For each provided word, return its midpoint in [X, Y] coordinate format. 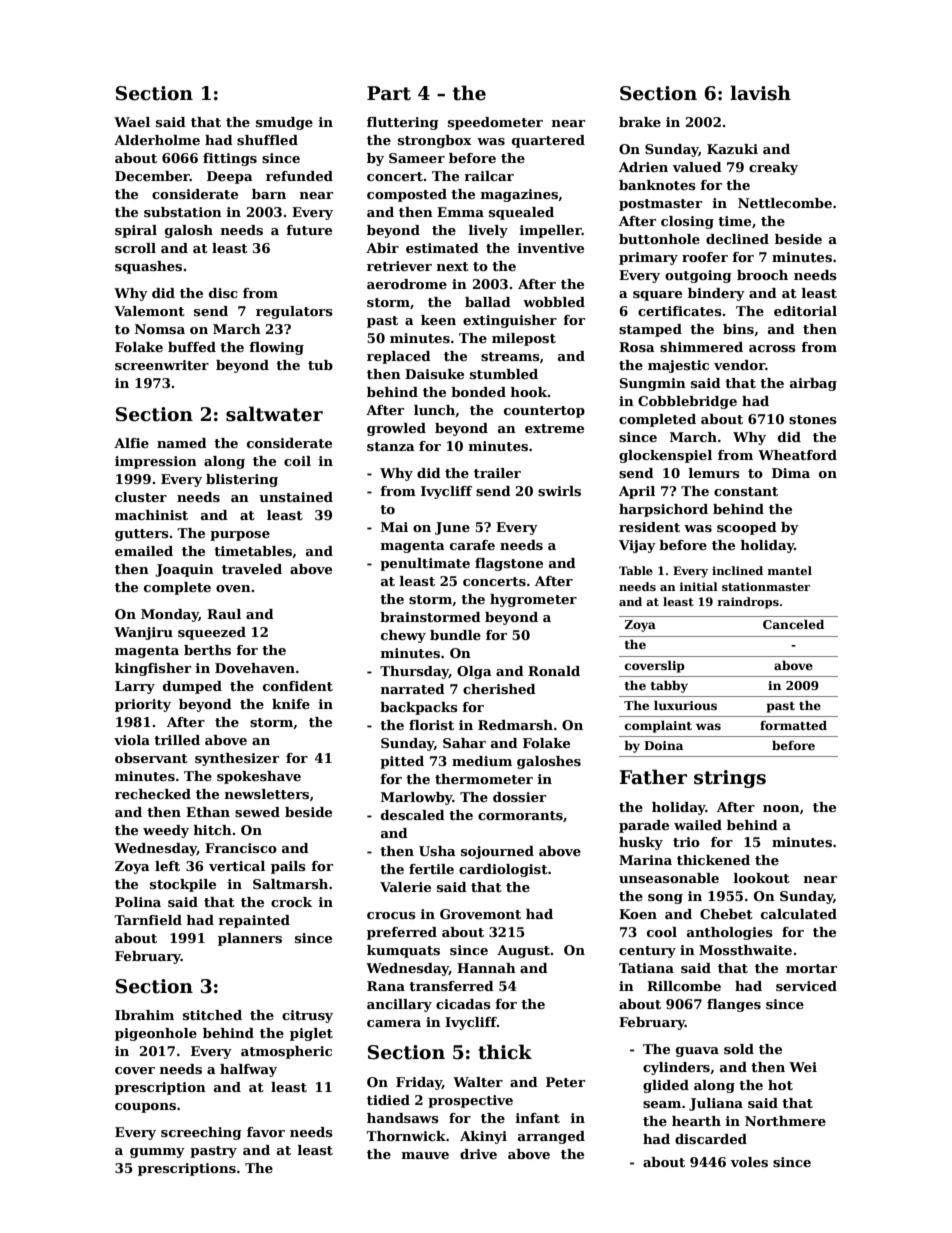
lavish [760, 93]
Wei [803, 1067]
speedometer [495, 123]
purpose [240, 536]
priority [143, 705]
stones [813, 419]
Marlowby [417, 798]
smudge [284, 123]
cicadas [463, 1004]
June [452, 528]
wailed [698, 825]
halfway [248, 1070]
